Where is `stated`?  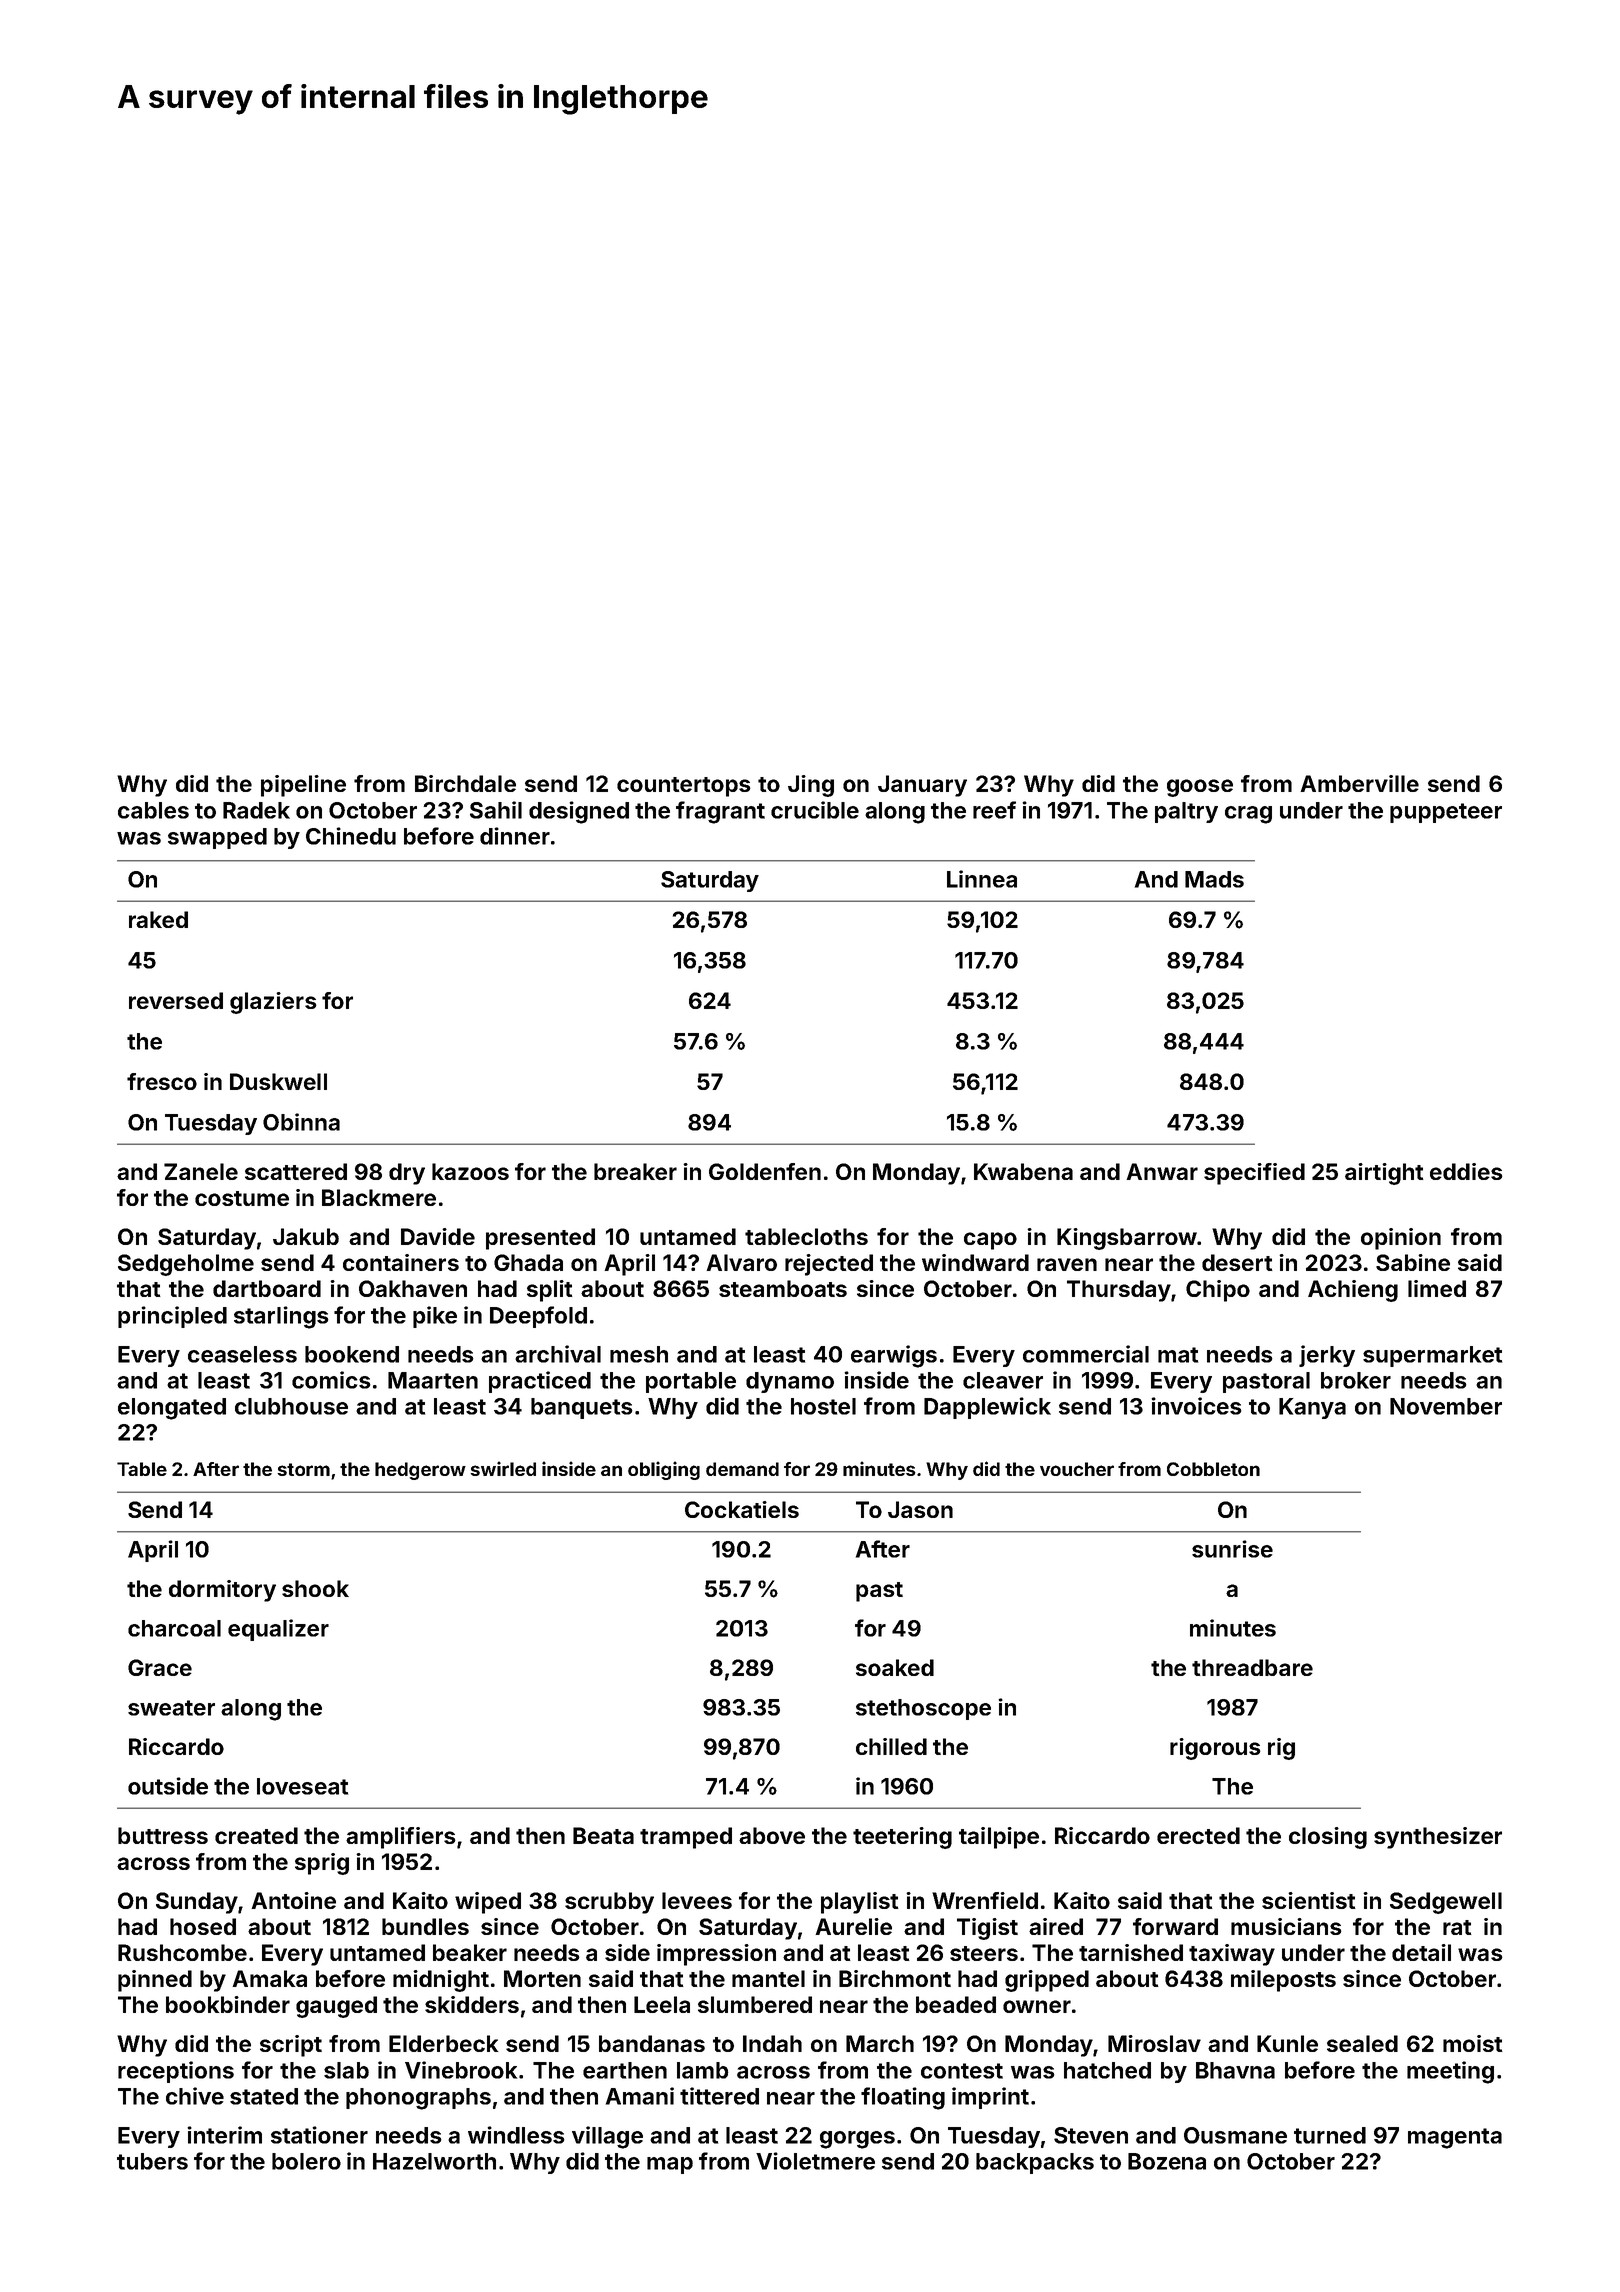
stated is located at coordinates (264, 2096).
